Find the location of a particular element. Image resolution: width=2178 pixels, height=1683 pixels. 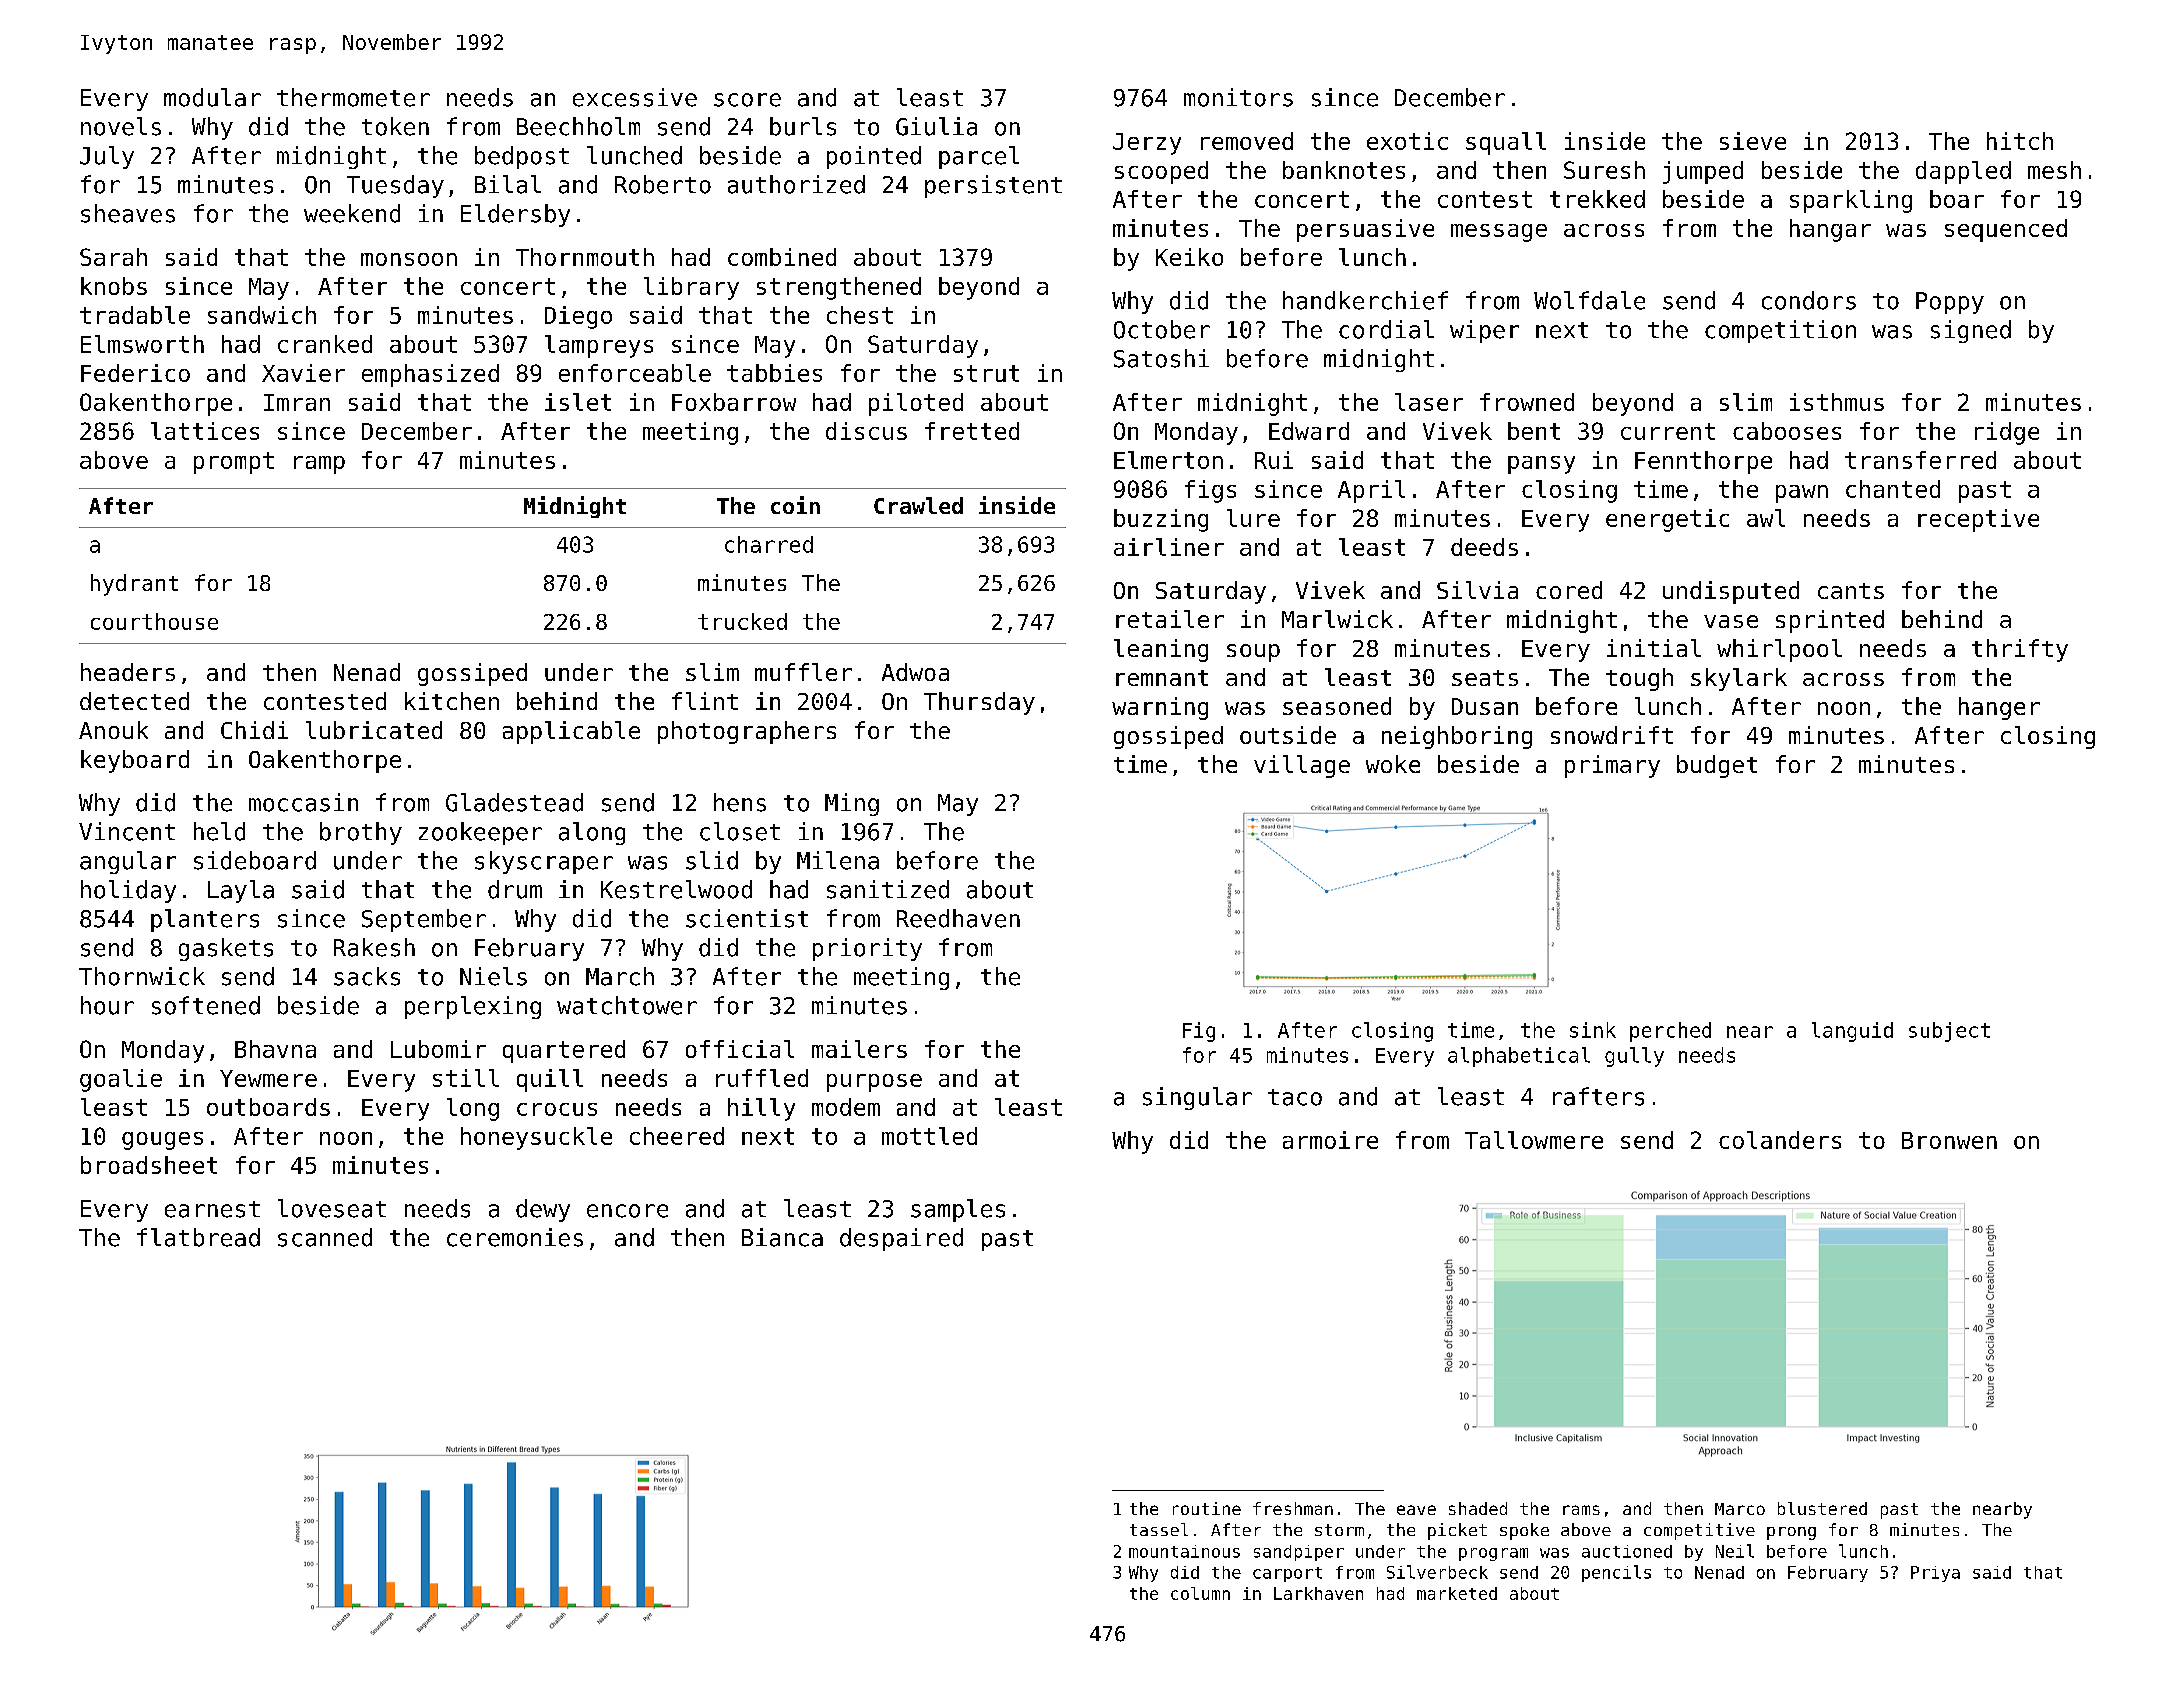

subject is located at coordinates (1949, 1032).
